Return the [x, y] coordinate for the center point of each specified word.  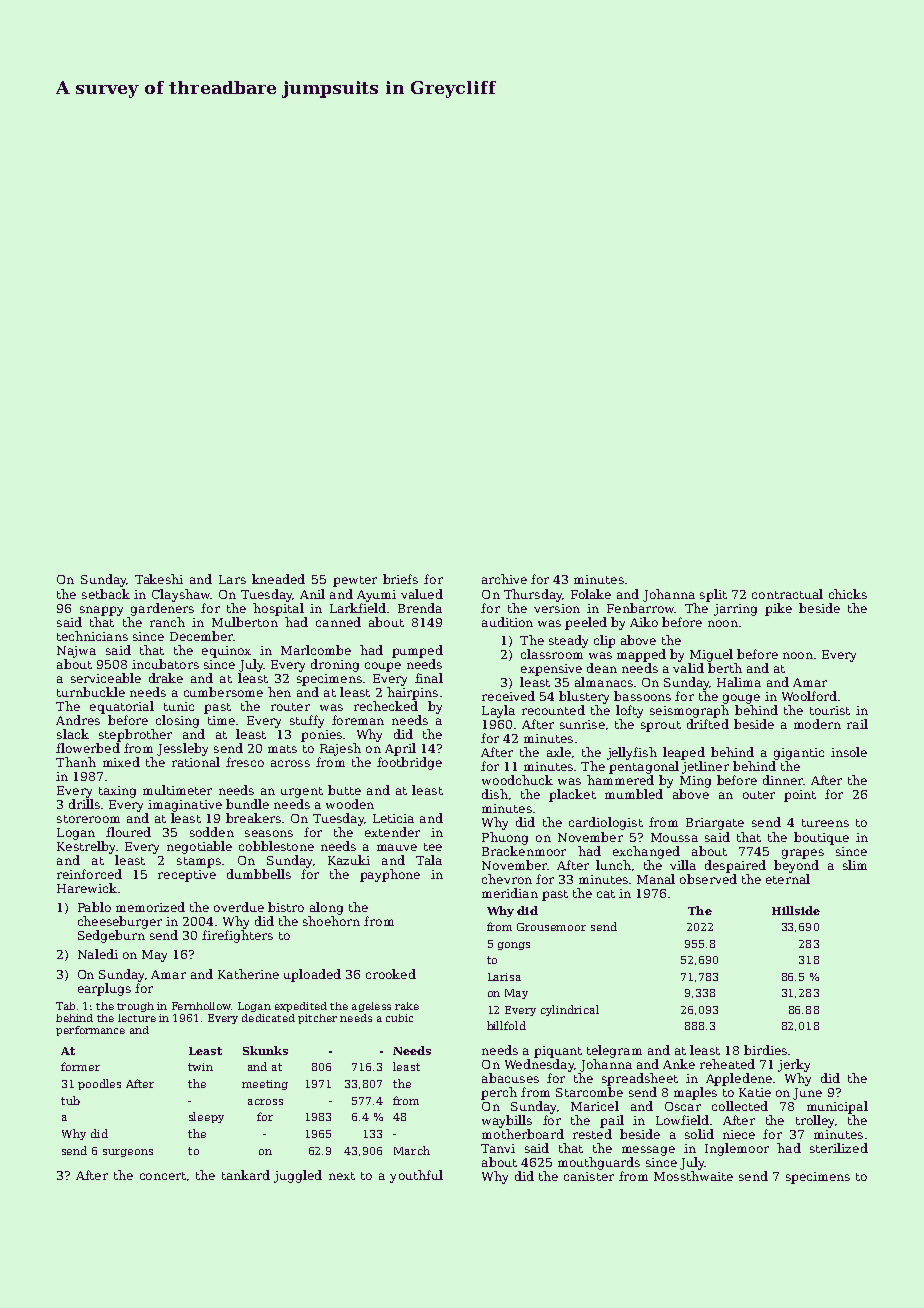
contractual [787, 594]
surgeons [128, 1153]
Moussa [674, 837]
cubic [399, 1018]
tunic [179, 706]
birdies [765, 1050]
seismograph [689, 711]
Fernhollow [201, 1006]
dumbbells [259, 874]
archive [504, 579]
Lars [232, 579]
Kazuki [349, 860]
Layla [498, 711]
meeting [265, 1085]
